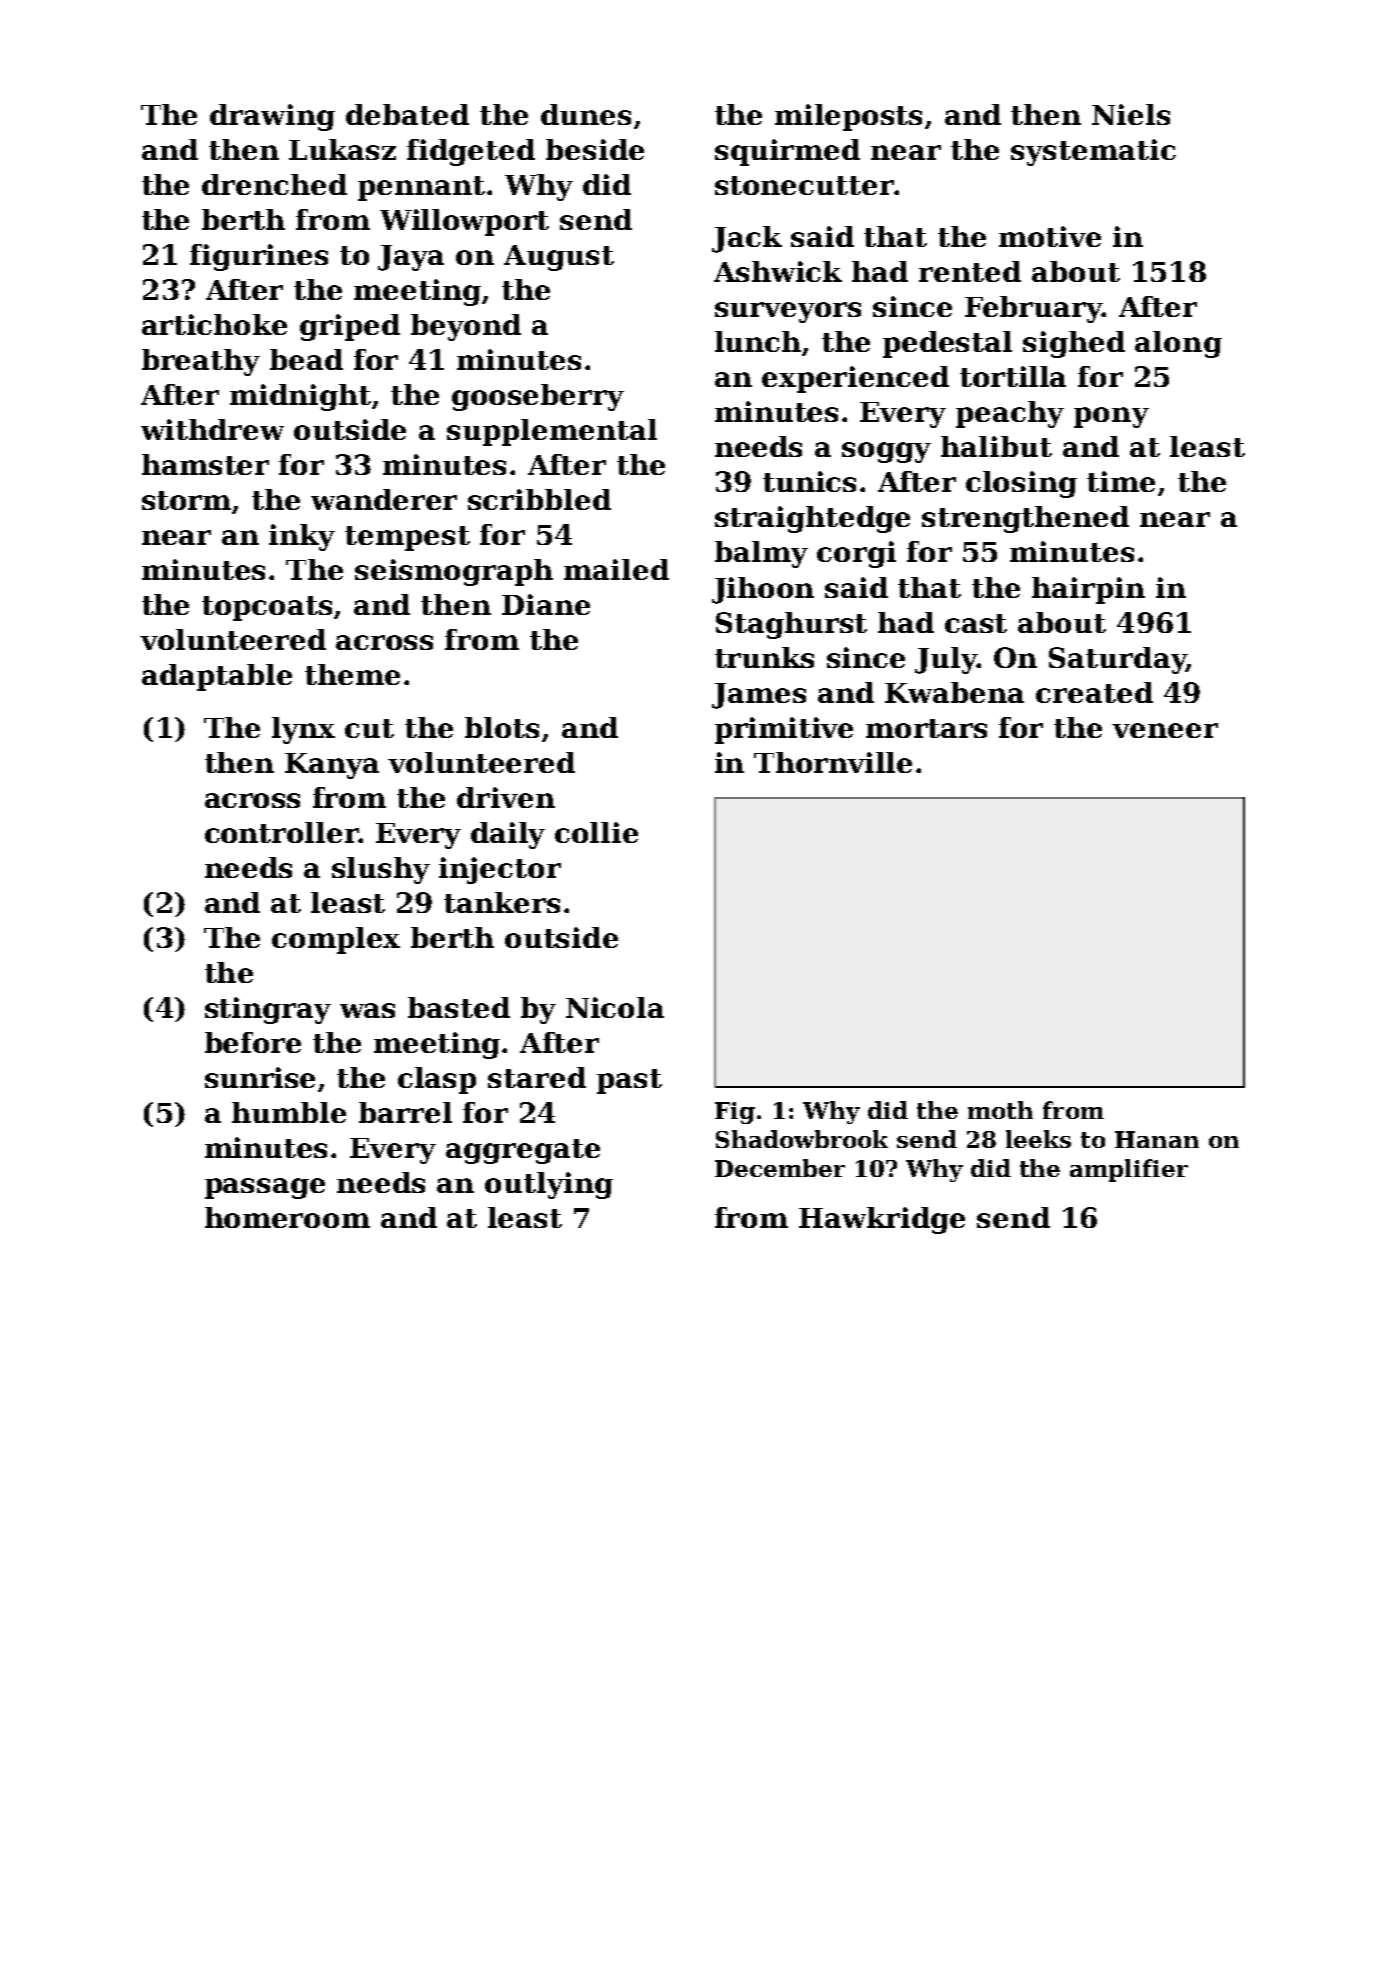  I want to click on mortars, so click(926, 728).
